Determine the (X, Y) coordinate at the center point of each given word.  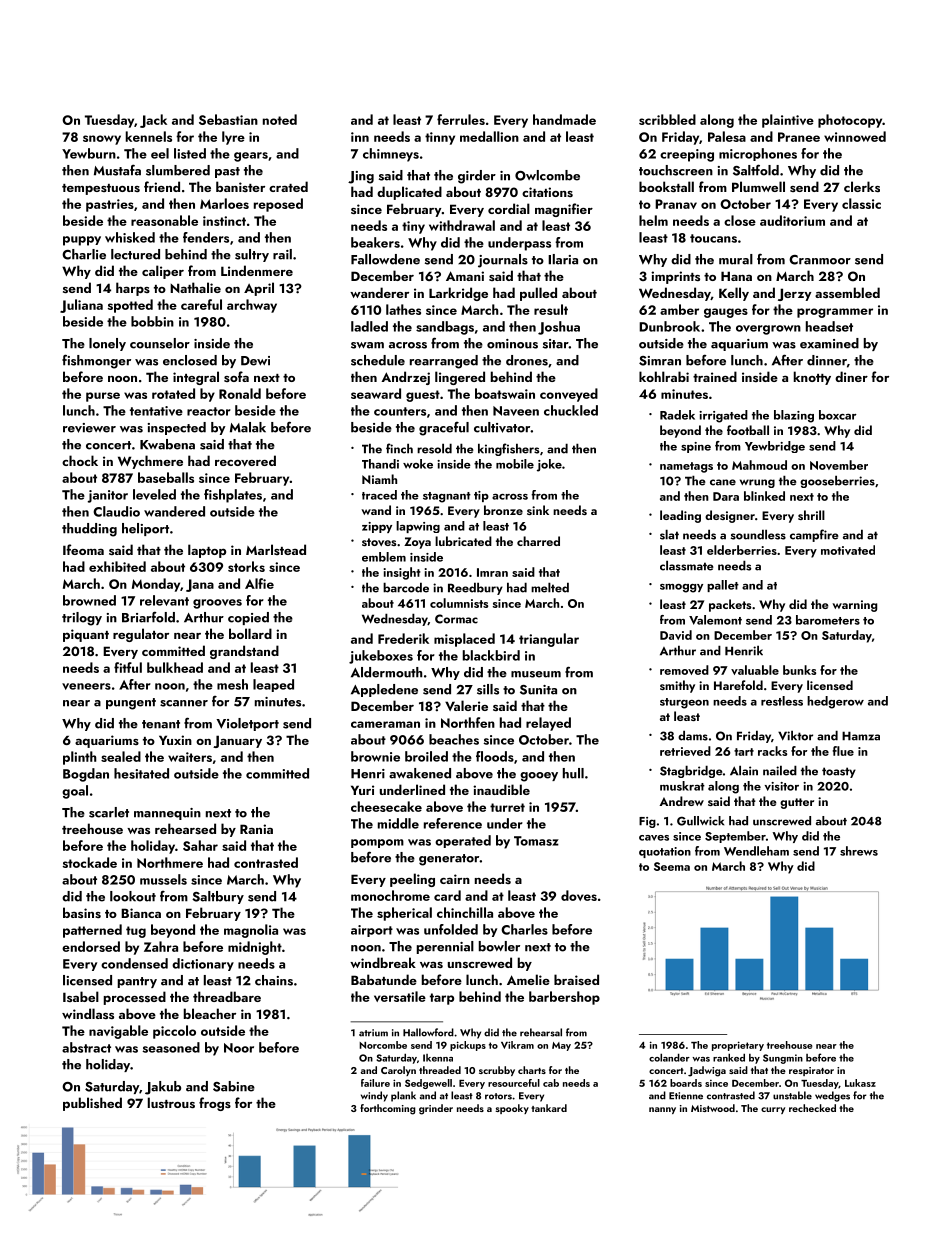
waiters (190, 757)
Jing (361, 177)
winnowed (855, 136)
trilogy (82, 619)
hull (573, 773)
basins (82, 912)
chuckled (571, 410)
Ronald (240, 393)
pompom (377, 843)
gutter (797, 803)
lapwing (418, 527)
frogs (215, 1104)
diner (851, 376)
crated (288, 186)
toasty (839, 772)
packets (730, 605)
